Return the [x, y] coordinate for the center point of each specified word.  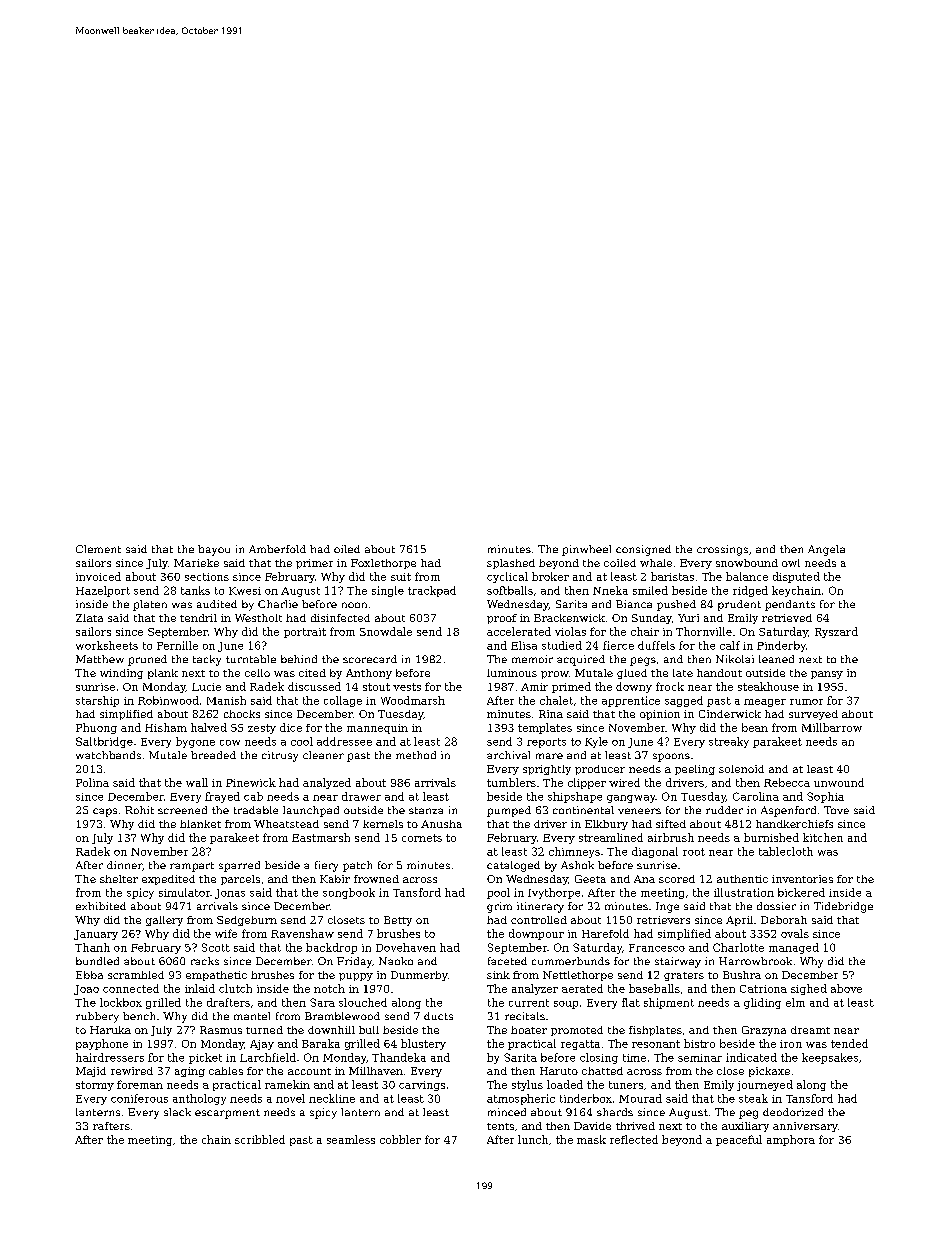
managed [794, 948]
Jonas [230, 894]
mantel [252, 1016]
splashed [511, 564]
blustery [423, 1044]
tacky [207, 660]
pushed [676, 605]
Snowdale [386, 631]
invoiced [98, 576]
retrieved [787, 618]
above [846, 988]
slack [177, 1112]
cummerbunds [571, 961]
